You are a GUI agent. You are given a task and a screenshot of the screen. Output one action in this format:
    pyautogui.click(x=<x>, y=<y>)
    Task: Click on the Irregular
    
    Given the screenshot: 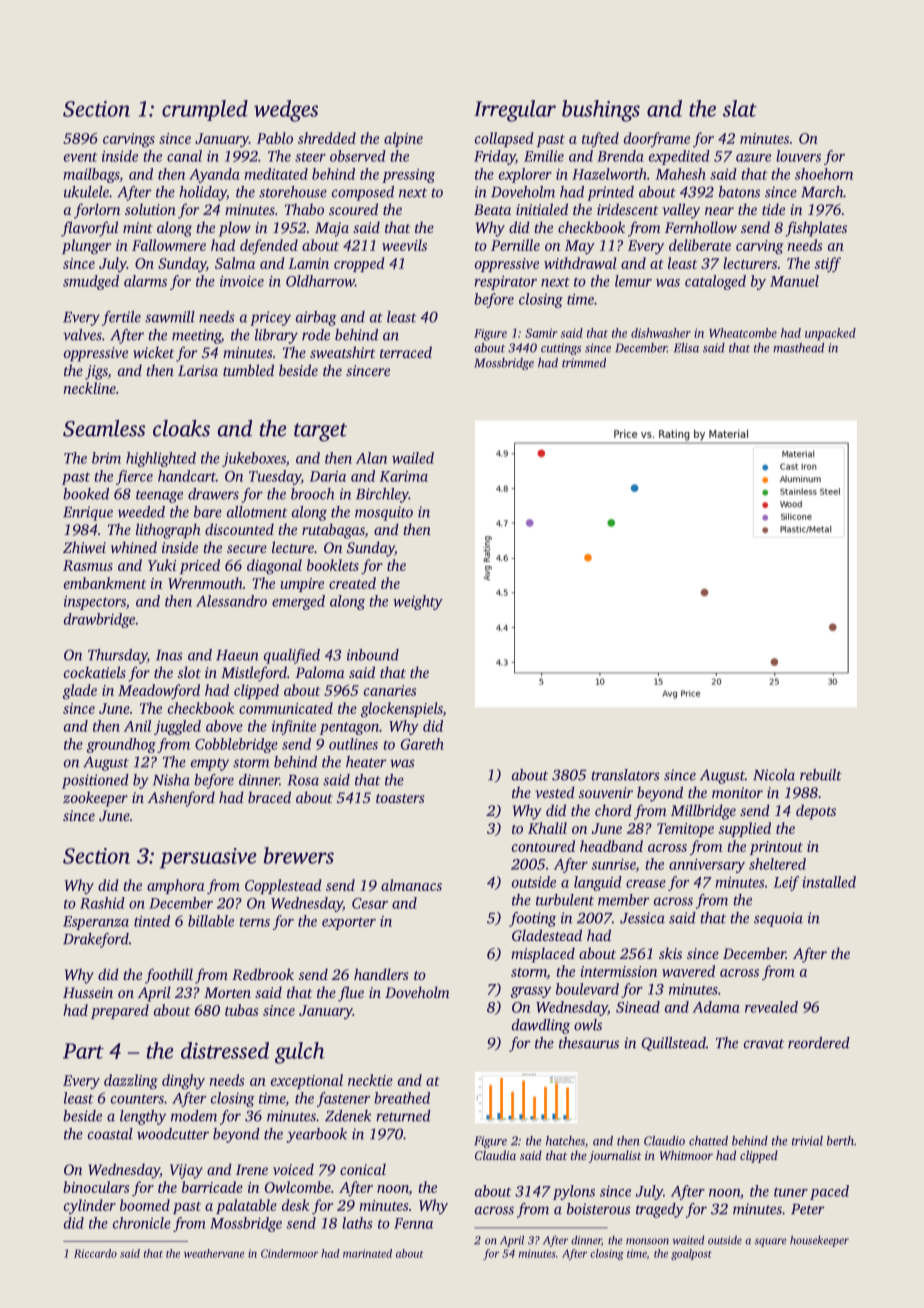 What is the action you would take?
    pyautogui.click(x=515, y=111)
